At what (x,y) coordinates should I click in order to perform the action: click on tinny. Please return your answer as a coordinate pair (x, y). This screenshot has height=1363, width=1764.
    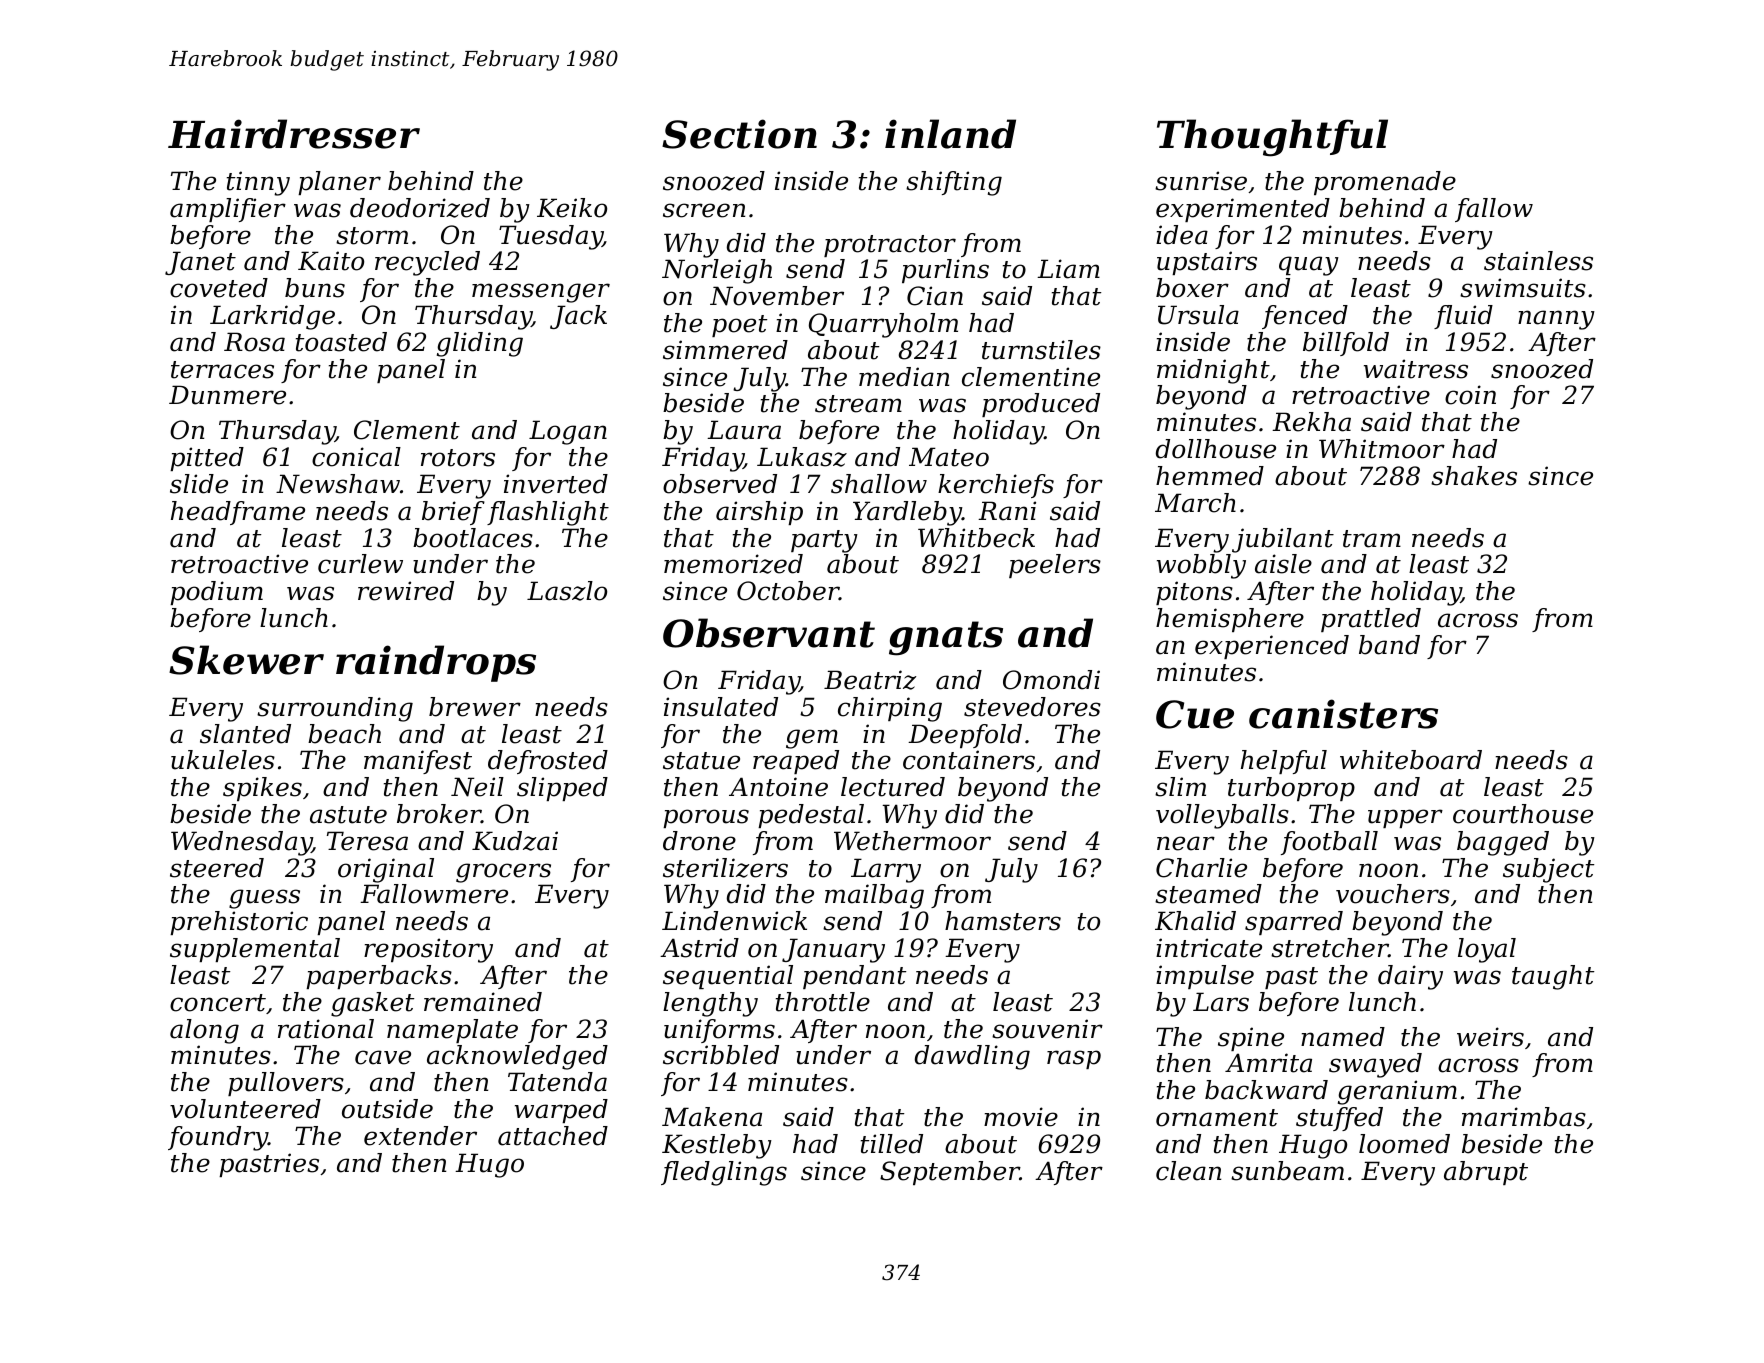
    Looking at the image, I should click on (258, 183).
